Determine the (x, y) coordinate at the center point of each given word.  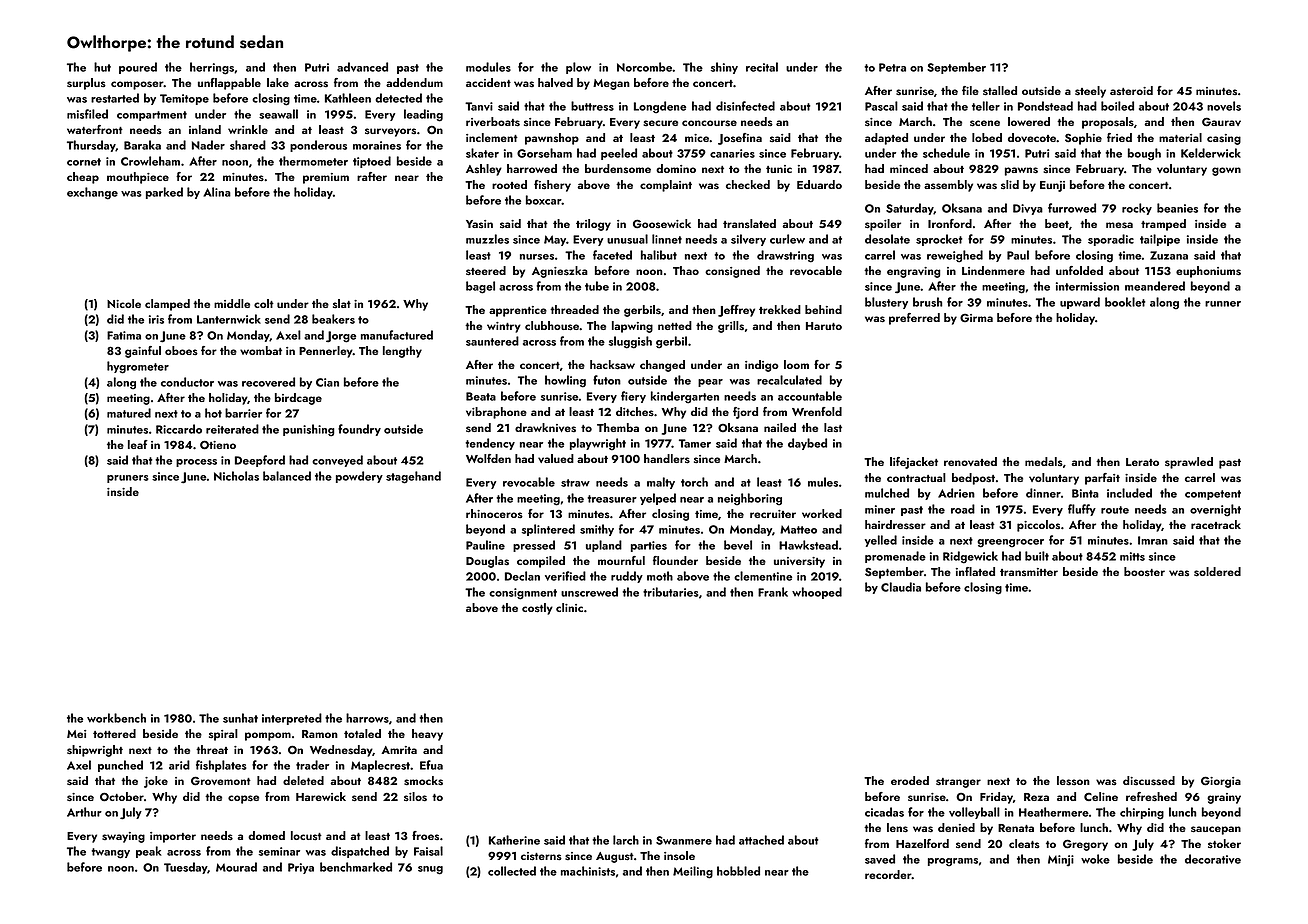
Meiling (693, 872)
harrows (367, 718)
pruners (128, 479)
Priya (301, 868)
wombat (261, 350)
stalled (1000, 91)
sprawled (1189, 463)
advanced (362, 67)
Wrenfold (817, 411)
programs (953, 862)
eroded (910, 780)
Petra (892, 67)
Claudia (901, 587)
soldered (1217, 572)
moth (660, 576)
